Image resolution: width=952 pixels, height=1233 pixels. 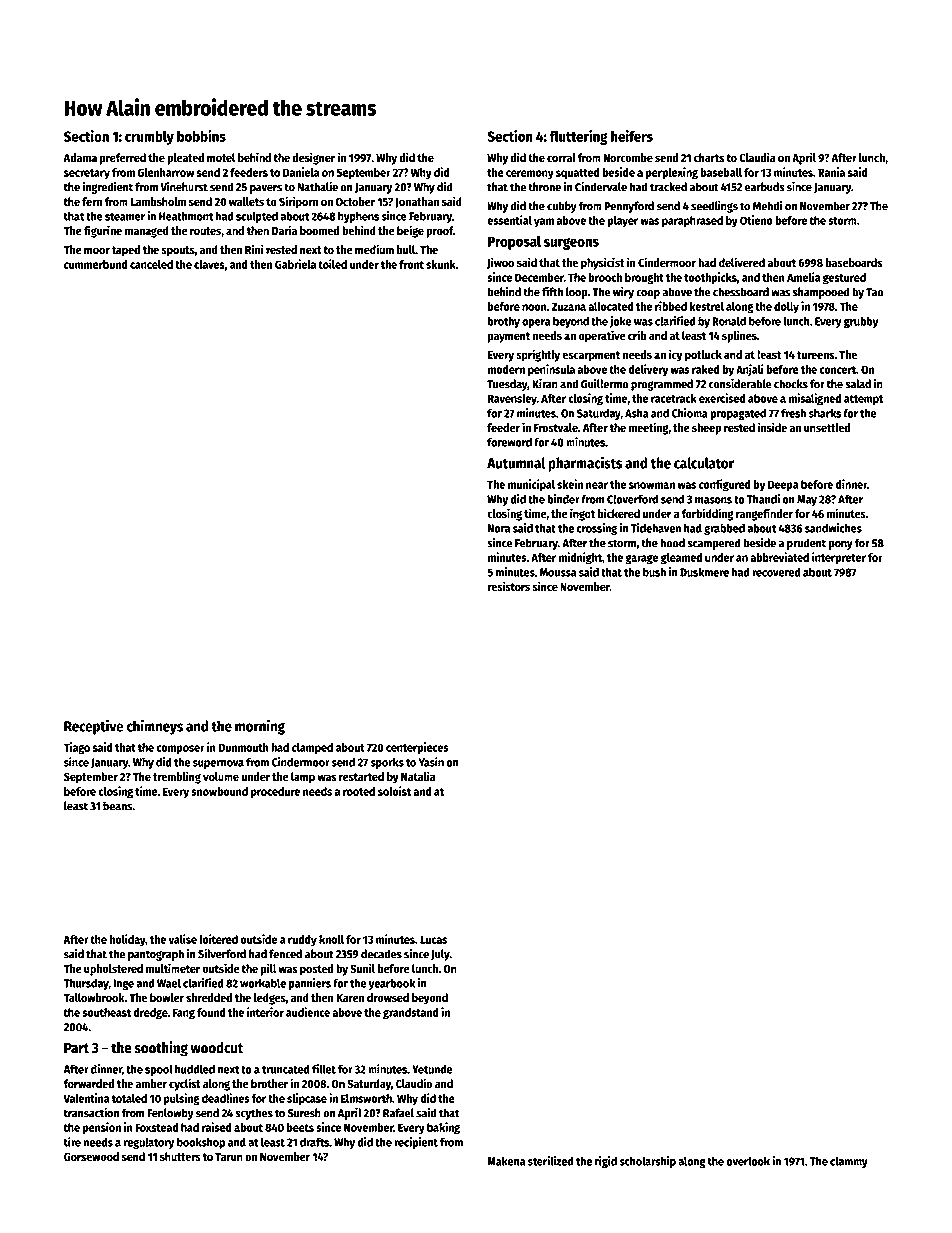 I want to click on Tuesday, so click(x=507, y=385).
